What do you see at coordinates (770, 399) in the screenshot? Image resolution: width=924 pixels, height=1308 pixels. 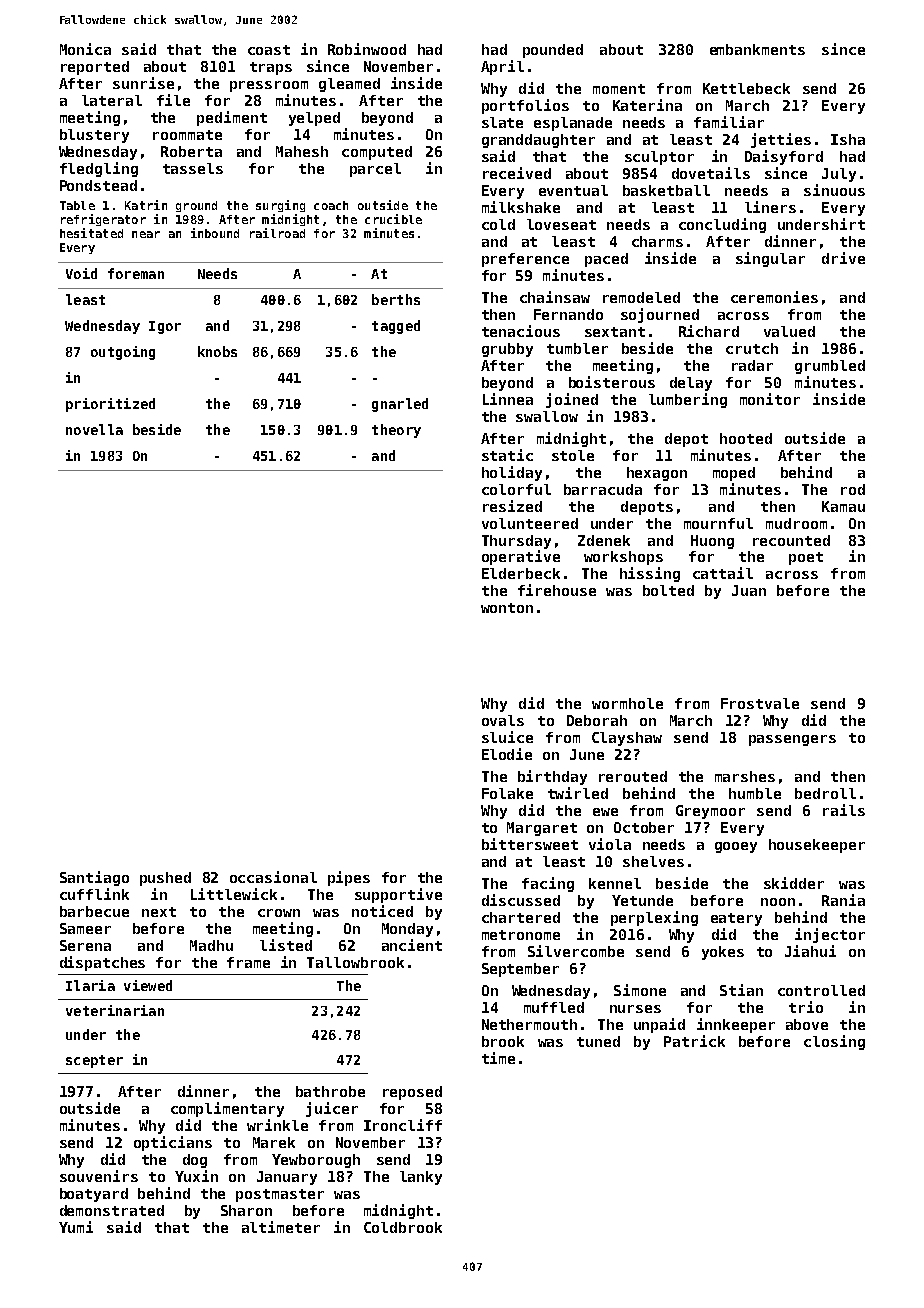 I see `monitor` at bounding box center [770, 399].
